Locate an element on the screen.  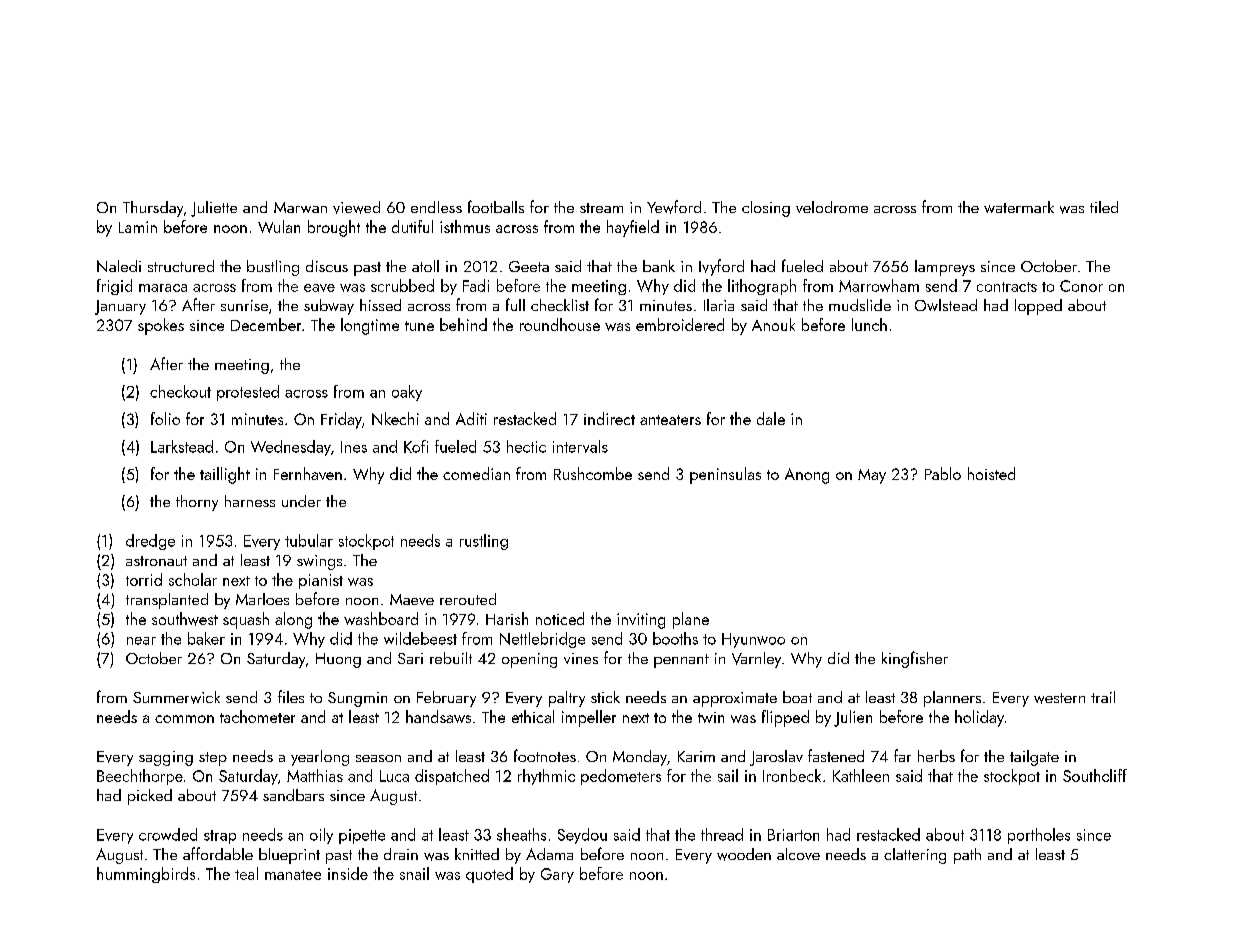
rustling is located at coordinates (484, 542).
